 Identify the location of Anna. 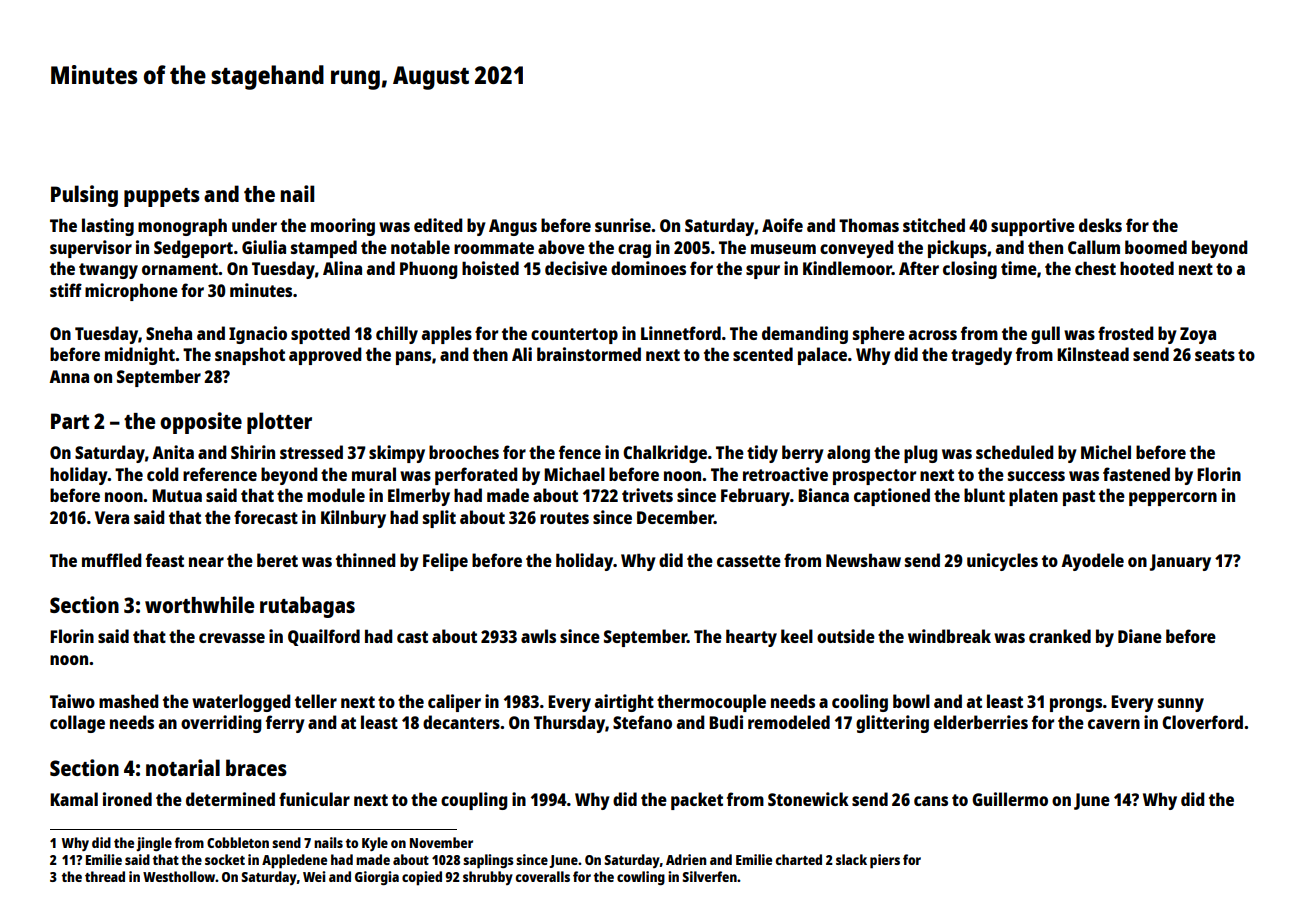
(69, 376).
